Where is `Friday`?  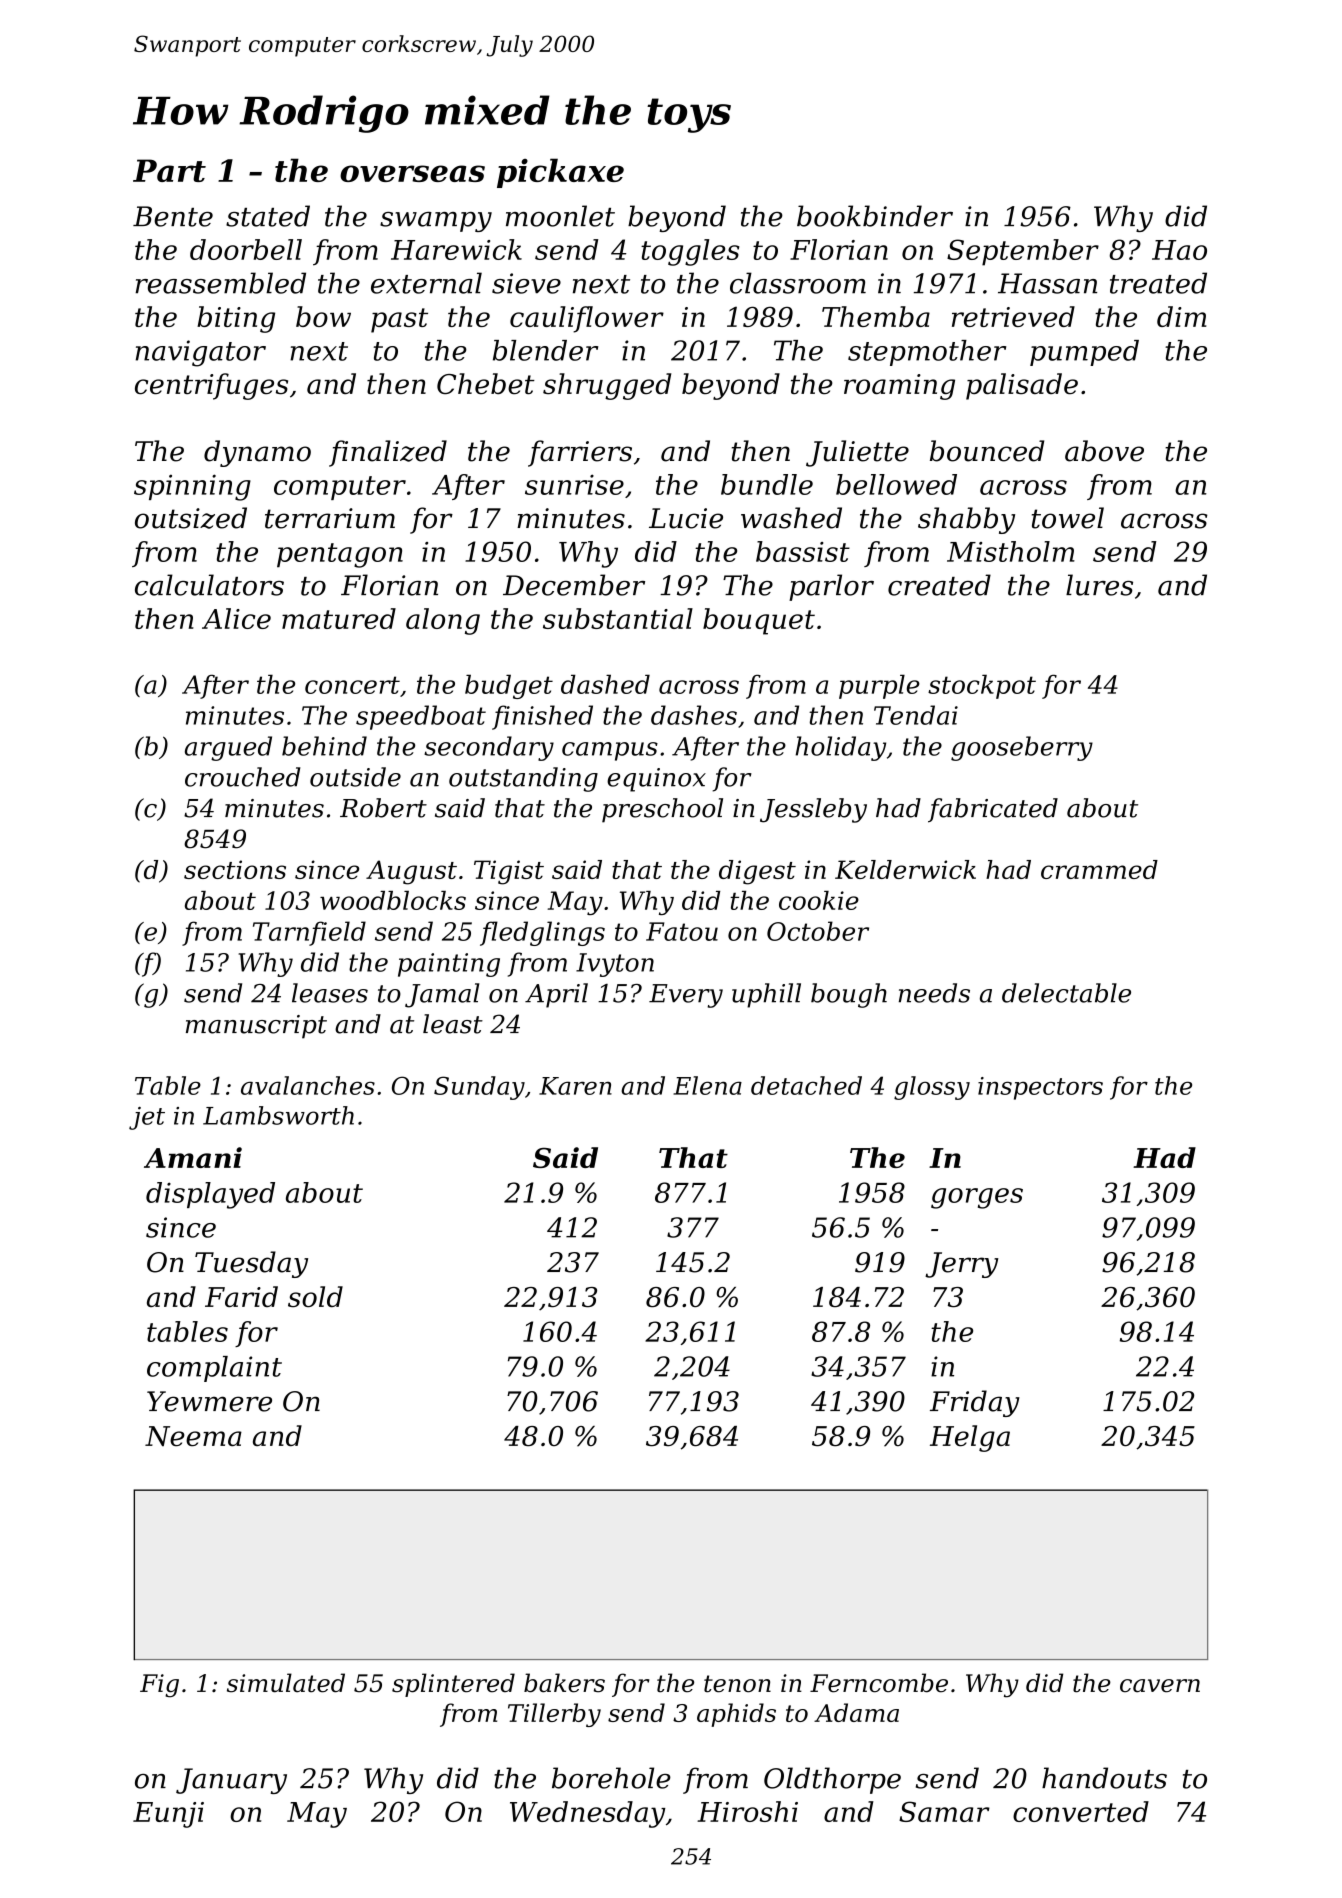 Friday is located at coordinates (975, 1403).
